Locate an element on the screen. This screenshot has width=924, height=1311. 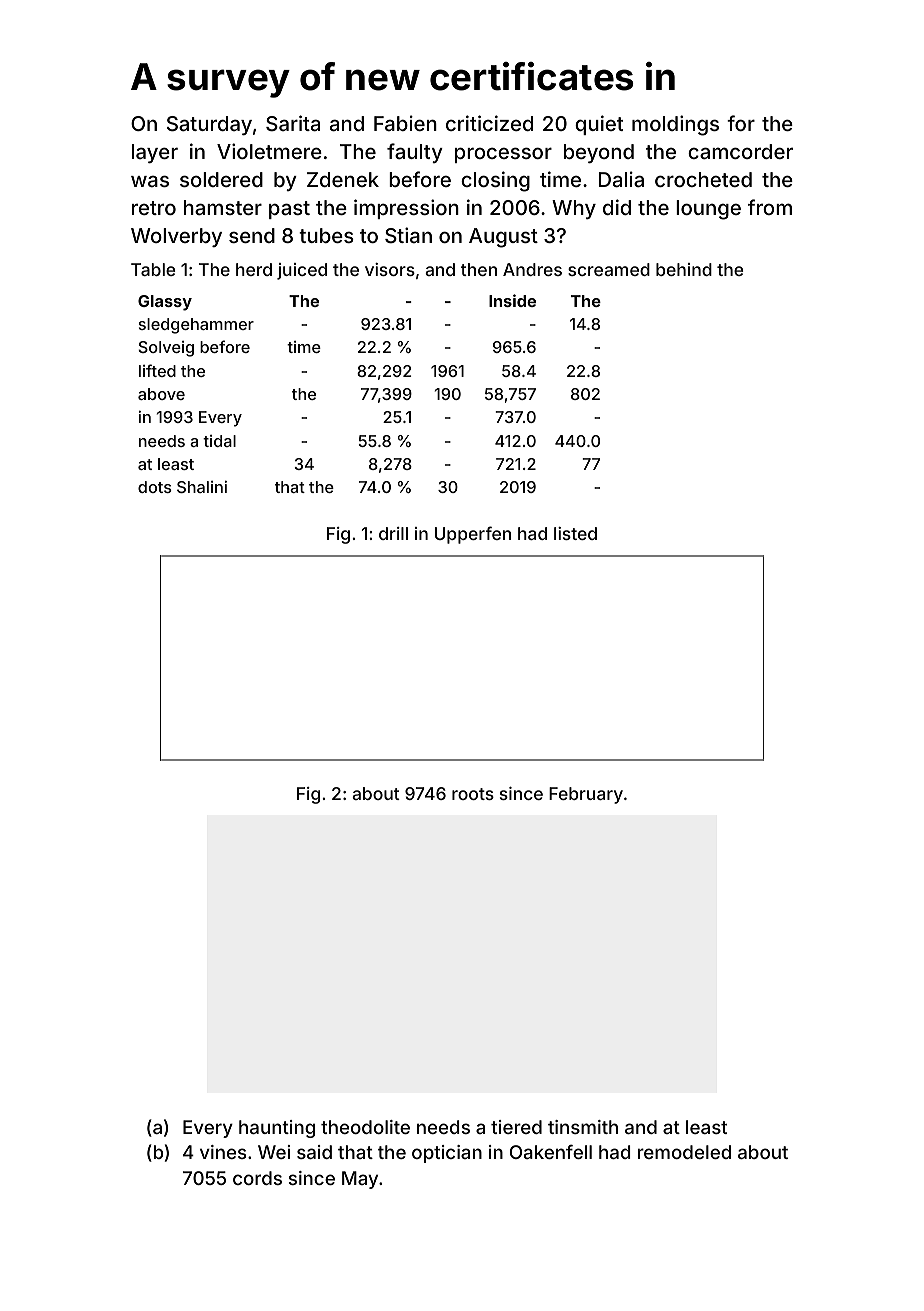
February is located at coordinates (586, 795).
